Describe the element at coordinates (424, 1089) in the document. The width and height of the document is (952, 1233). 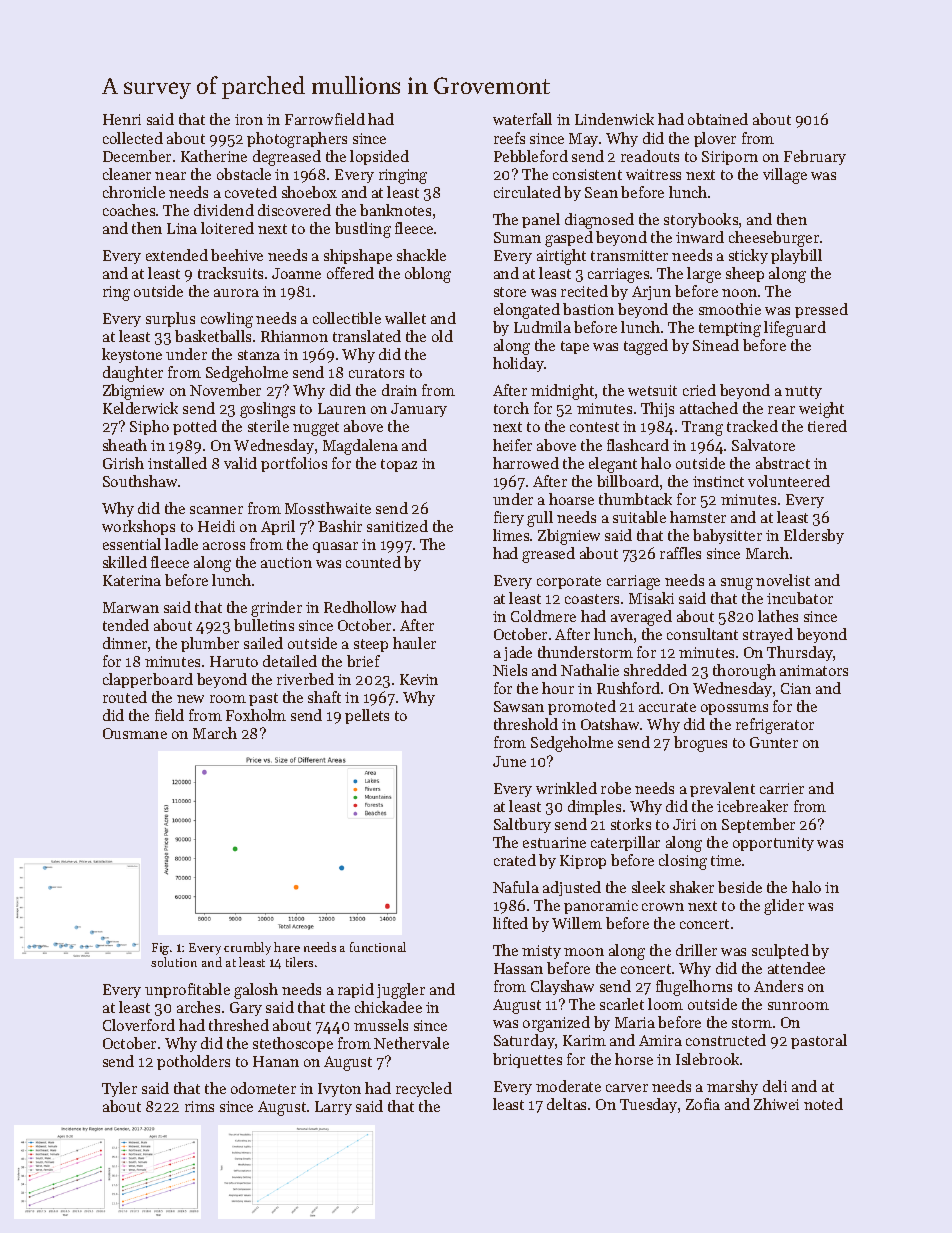
I see `recycled` at that location.
